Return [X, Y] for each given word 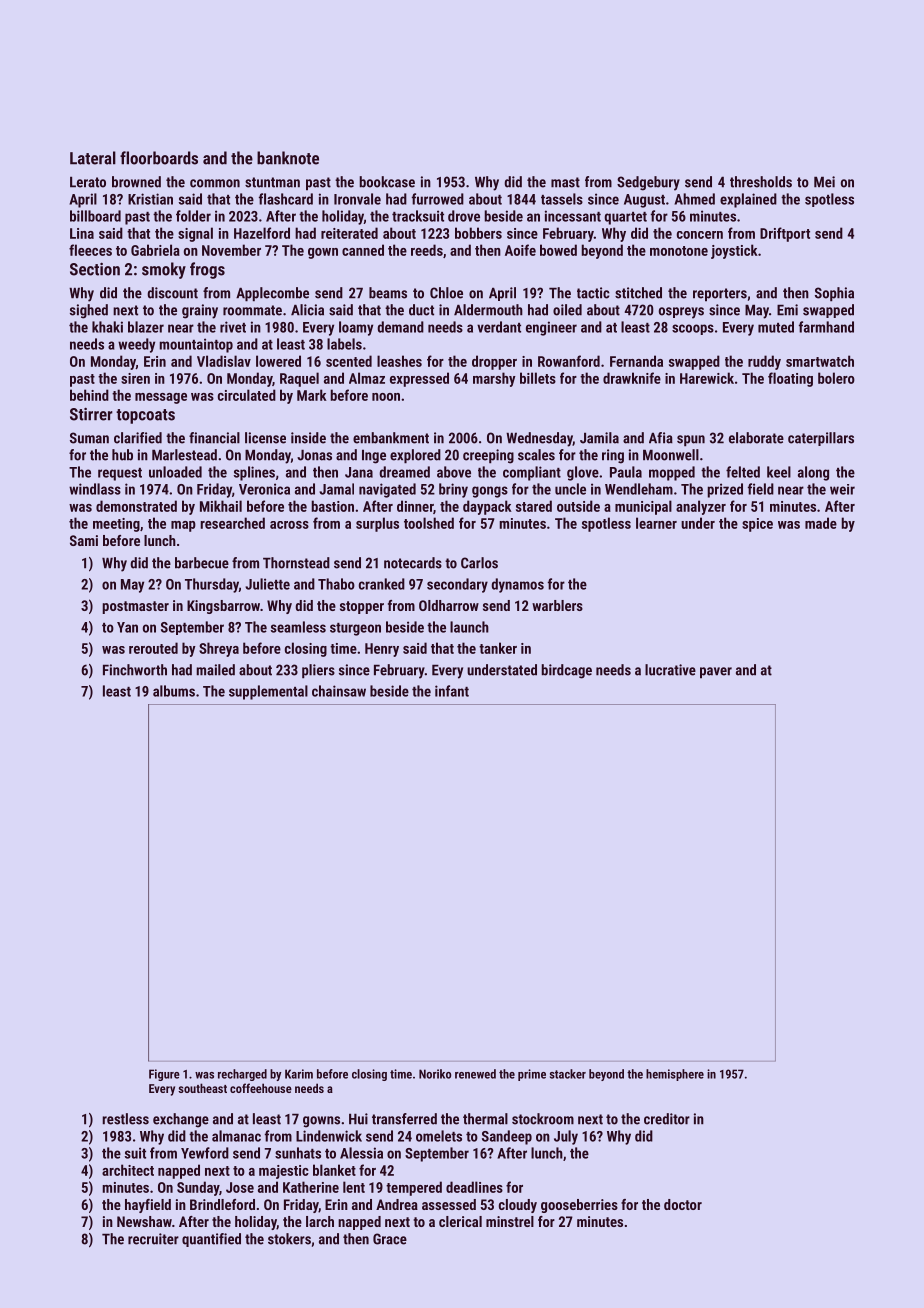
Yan [127, 627]
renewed [475, 1074]
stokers [289, 1239]
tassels [562, 199]
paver [716, 673]
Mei [824, 182]
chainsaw [339, 691]
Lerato [88, 182]
